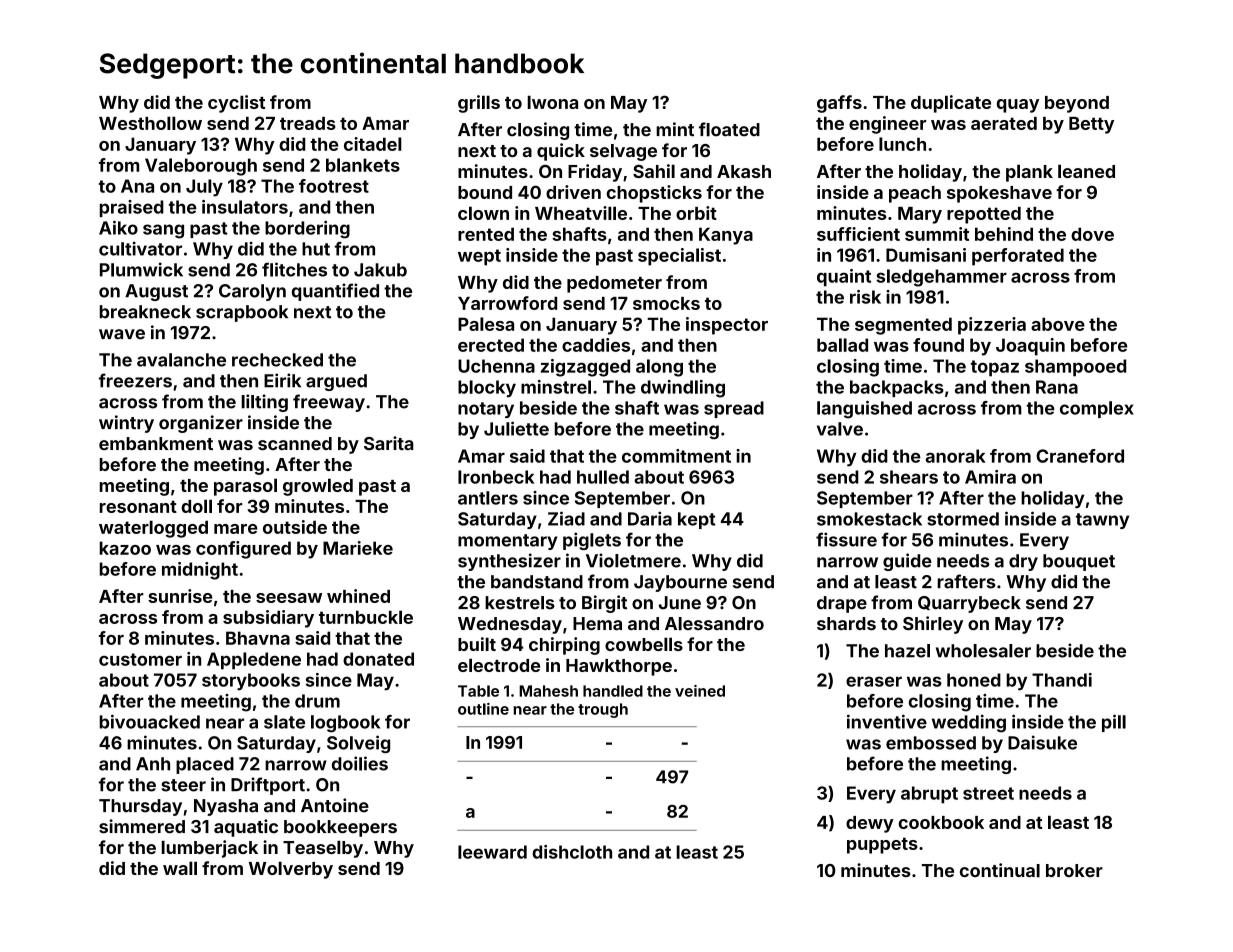  I want to click on synthesizer, so click(509, 562).
